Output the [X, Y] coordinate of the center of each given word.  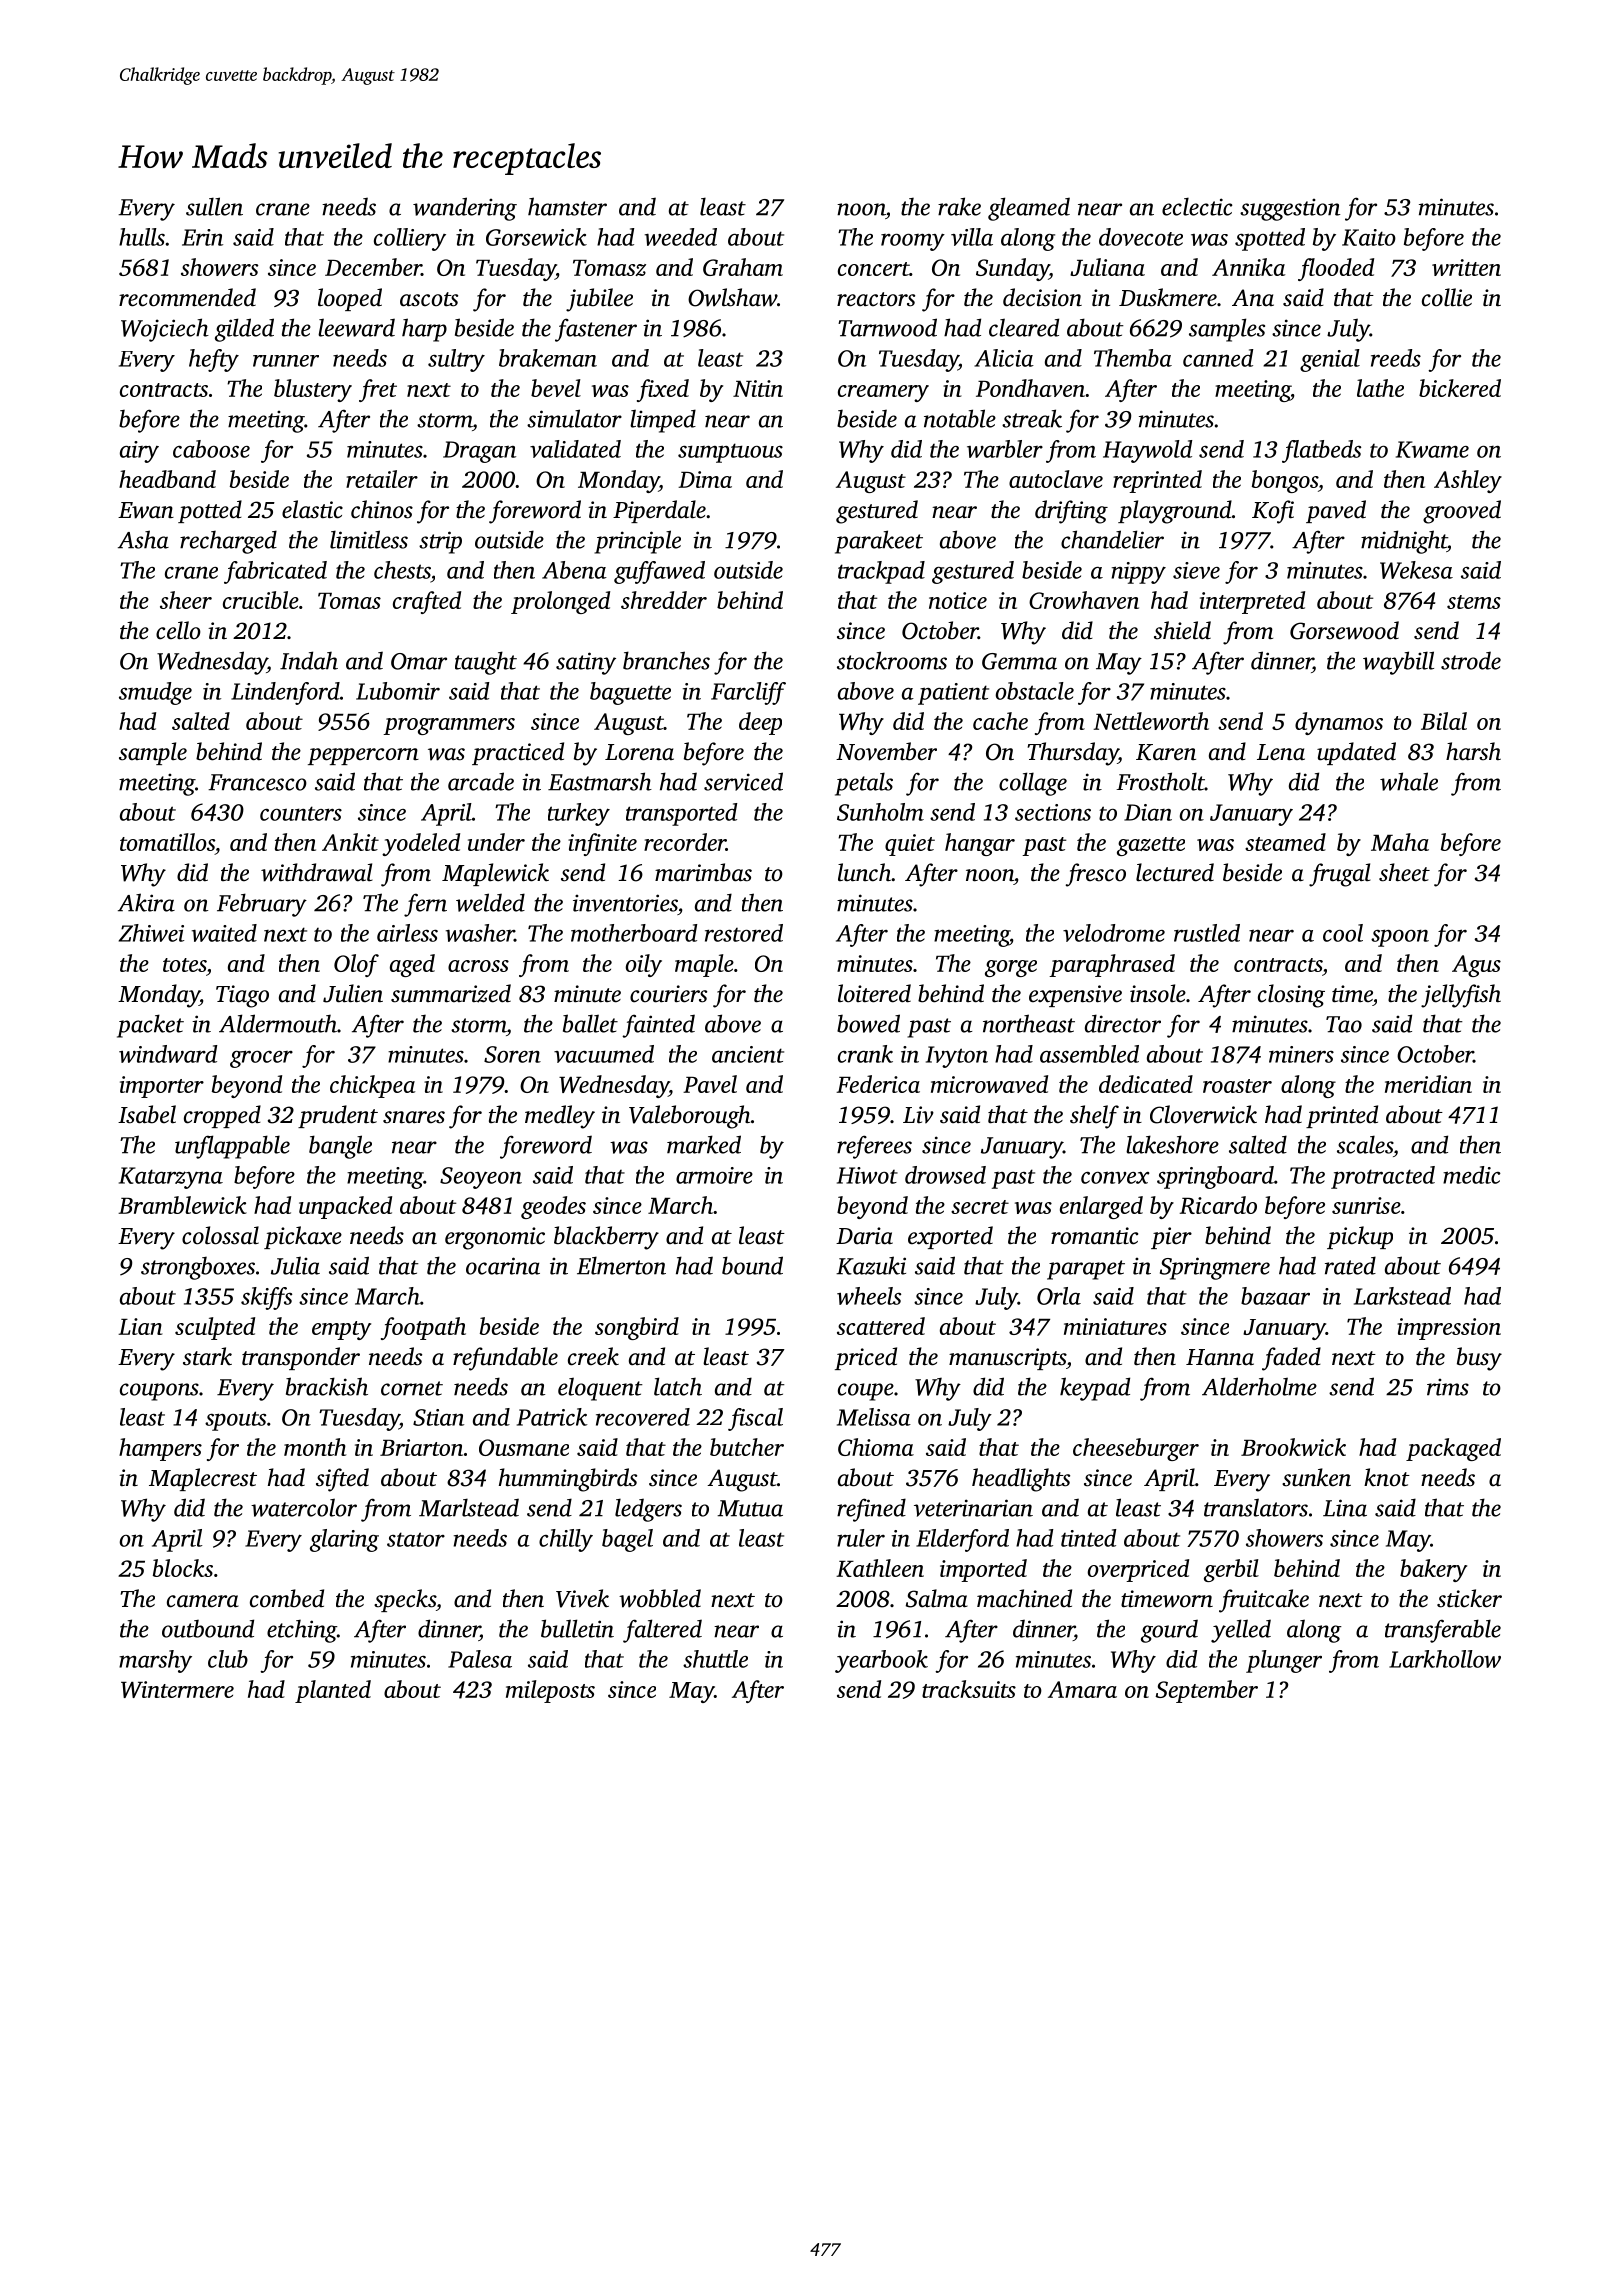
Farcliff [748, 693]
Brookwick [1293, 1447]
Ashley [1468, 481]
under [496, 842]
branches [666, 660]
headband [167, 479]
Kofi [1273, 512]
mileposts [550, 1691]
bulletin [577, 1628]
